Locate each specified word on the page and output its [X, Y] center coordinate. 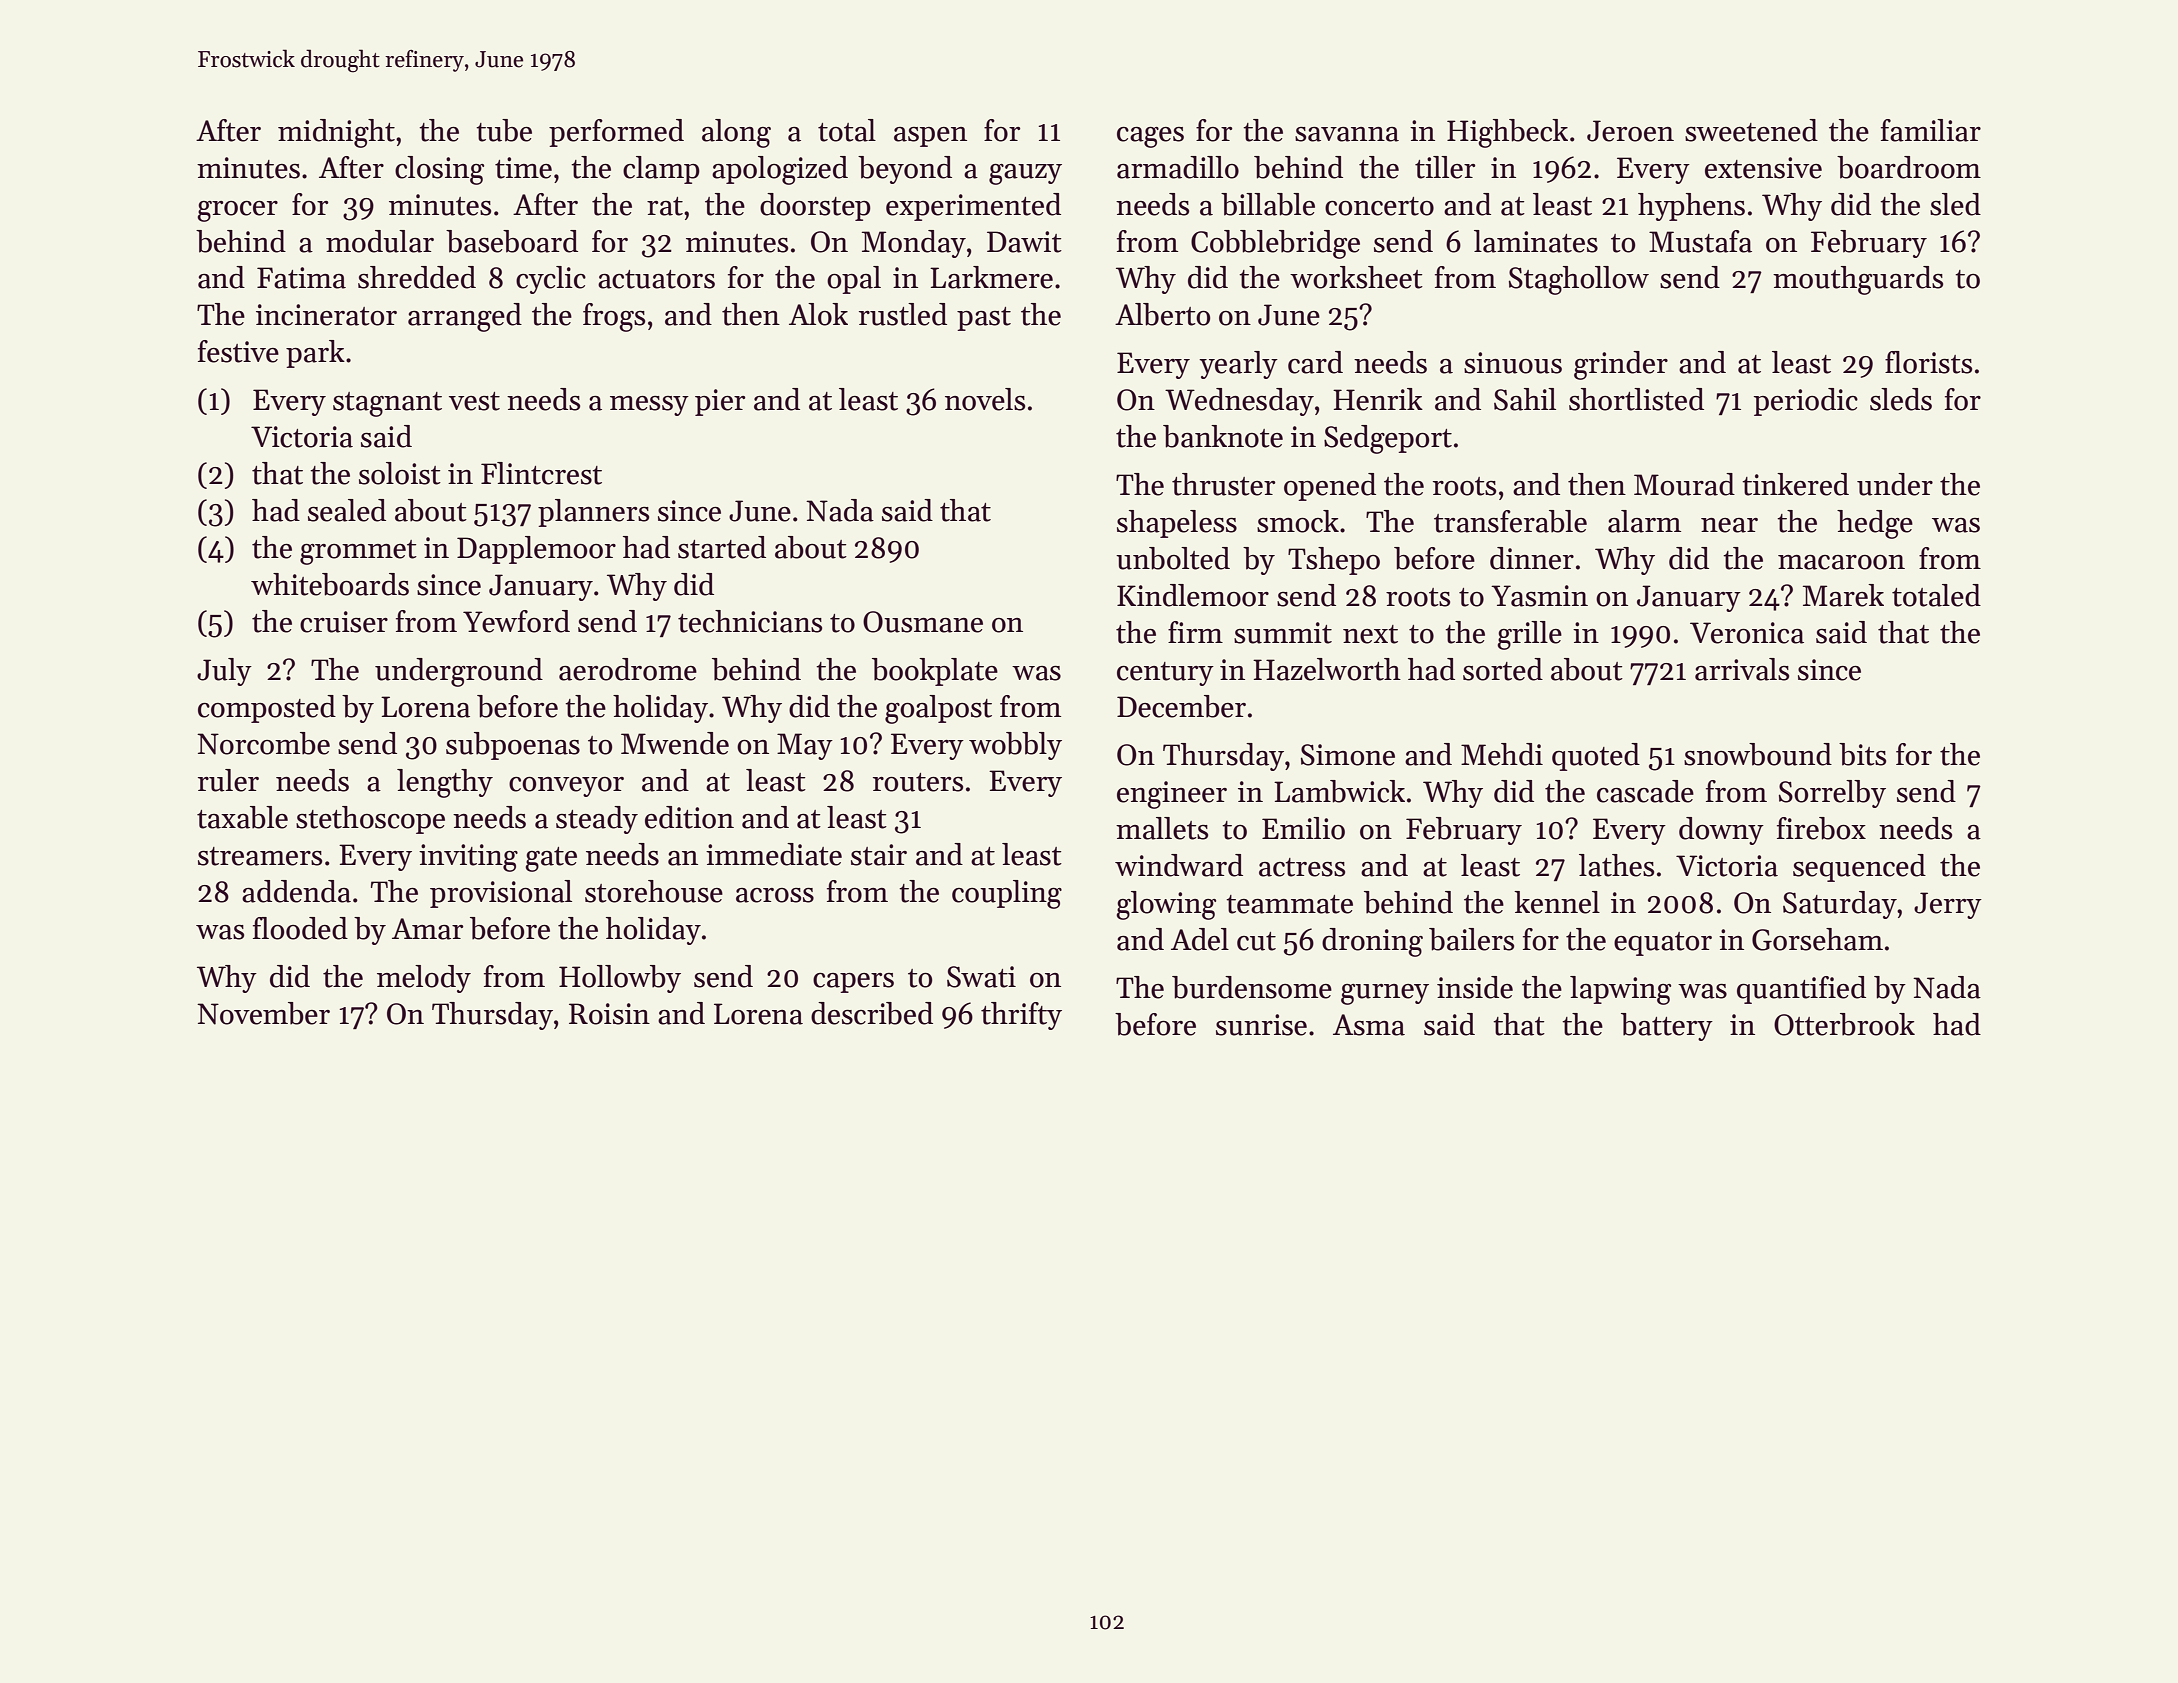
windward [1179, 865]
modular [380, 241]
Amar [427, 929]
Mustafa [1700, 241]
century [1165, 674]
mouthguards [1858, 280]
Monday [914, 244]
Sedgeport [1388, 439]
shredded [417, 277]
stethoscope [370, 820]
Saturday [1840, 905]
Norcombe [263, 743]
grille [1529, 635]
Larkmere [991, 277]
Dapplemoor [536, 550]
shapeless [1177, 524]
